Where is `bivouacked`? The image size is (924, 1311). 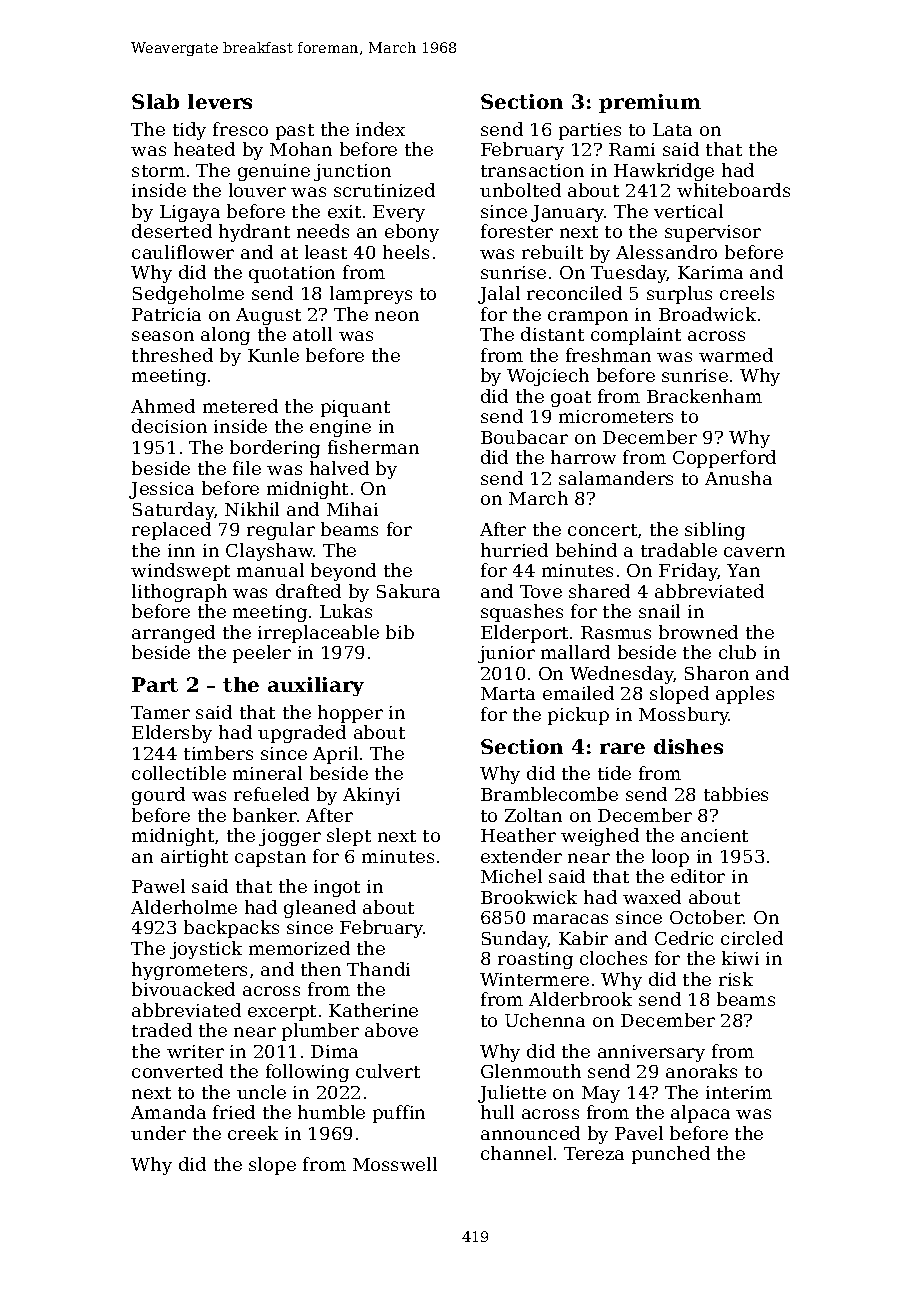
bivouacked is located at coordinates (183, 989).
